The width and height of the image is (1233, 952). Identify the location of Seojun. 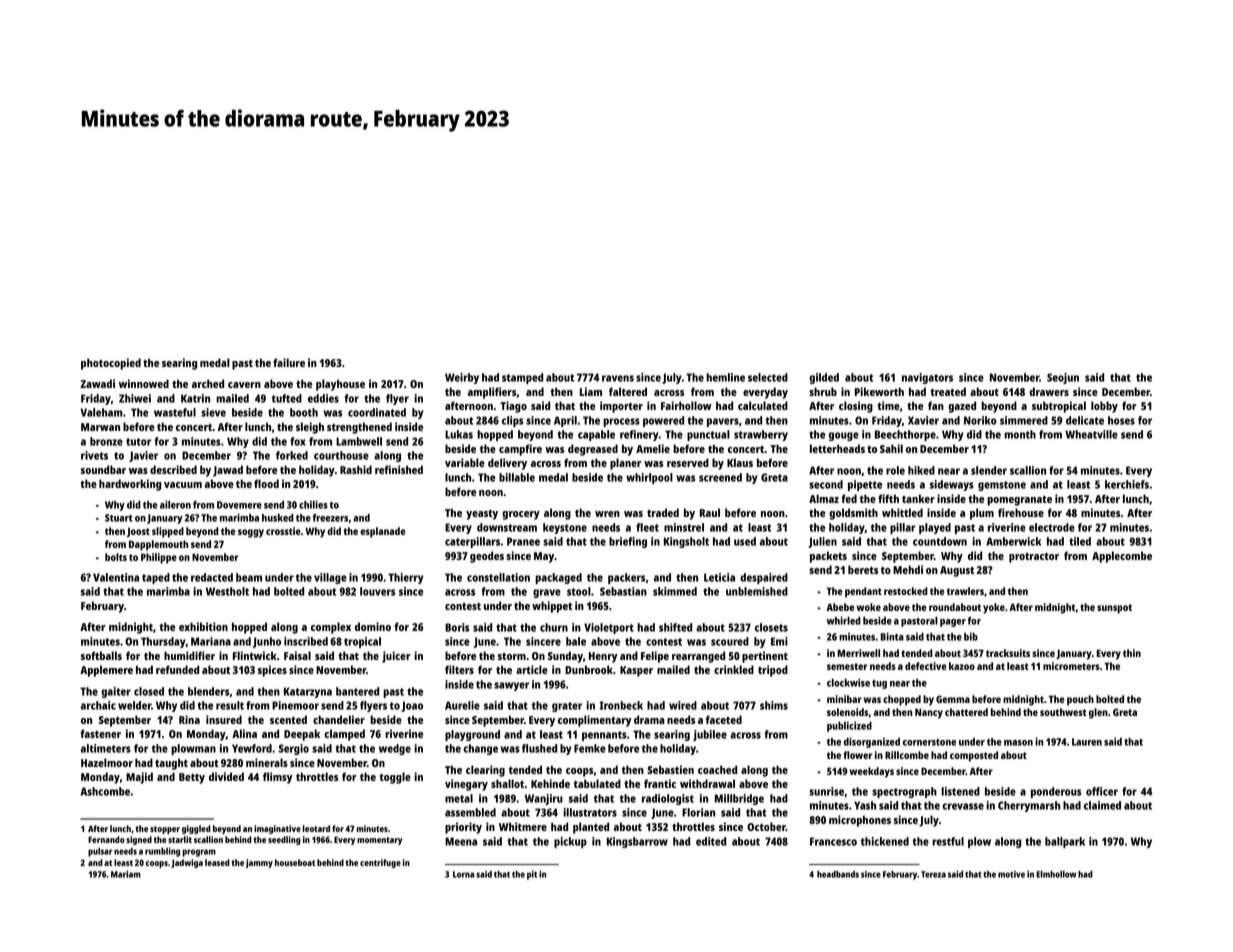
(1063, 378).
